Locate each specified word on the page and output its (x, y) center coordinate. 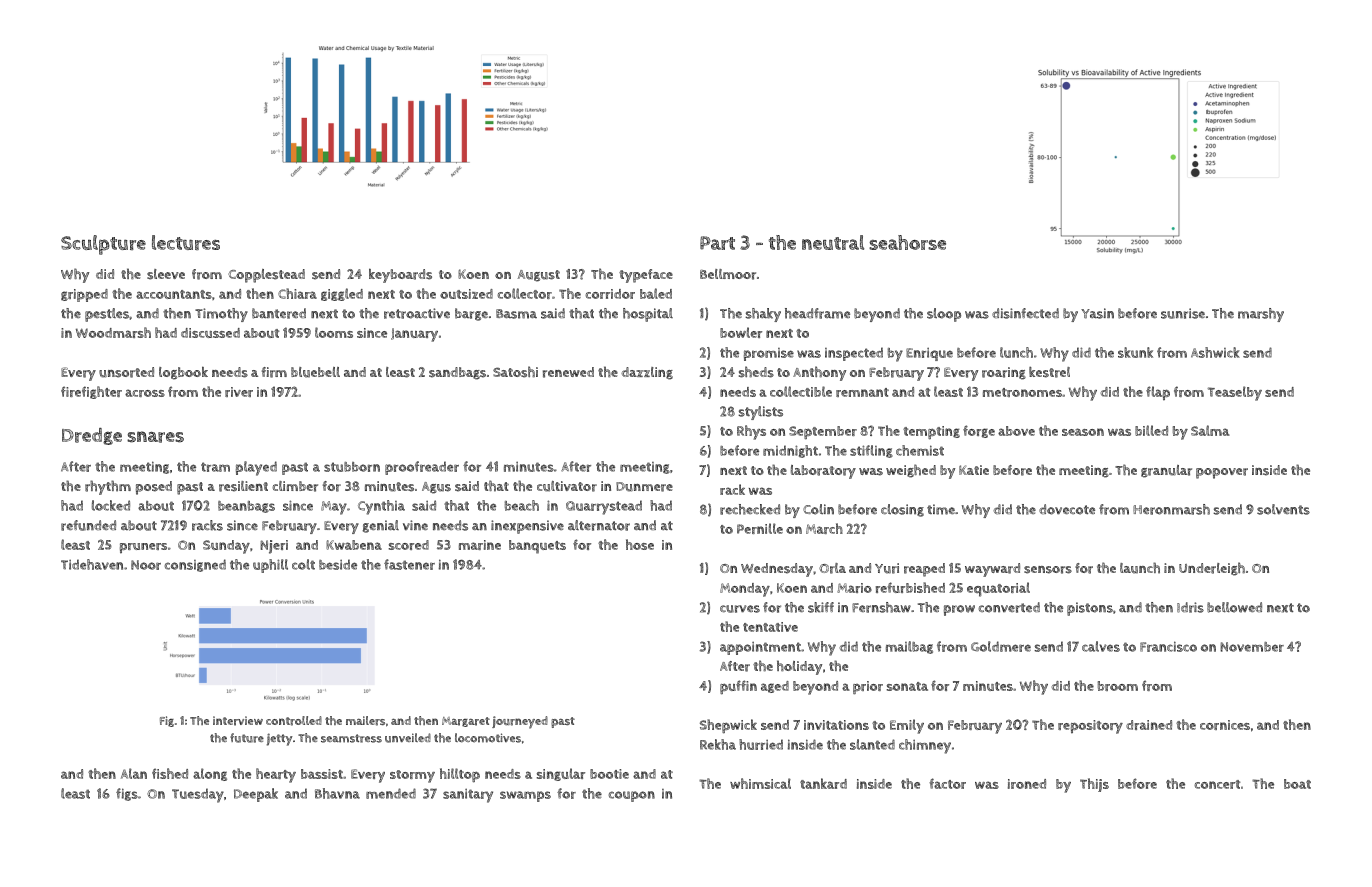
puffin (738, 687)
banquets (537, 547)
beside (338, 564)
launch (1140, 568)
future (247, 738)
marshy (1261, 315)
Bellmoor (728, 274)
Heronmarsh (1171, 509)
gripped (84, 295)
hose (640, 544)
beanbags (246, 507)
